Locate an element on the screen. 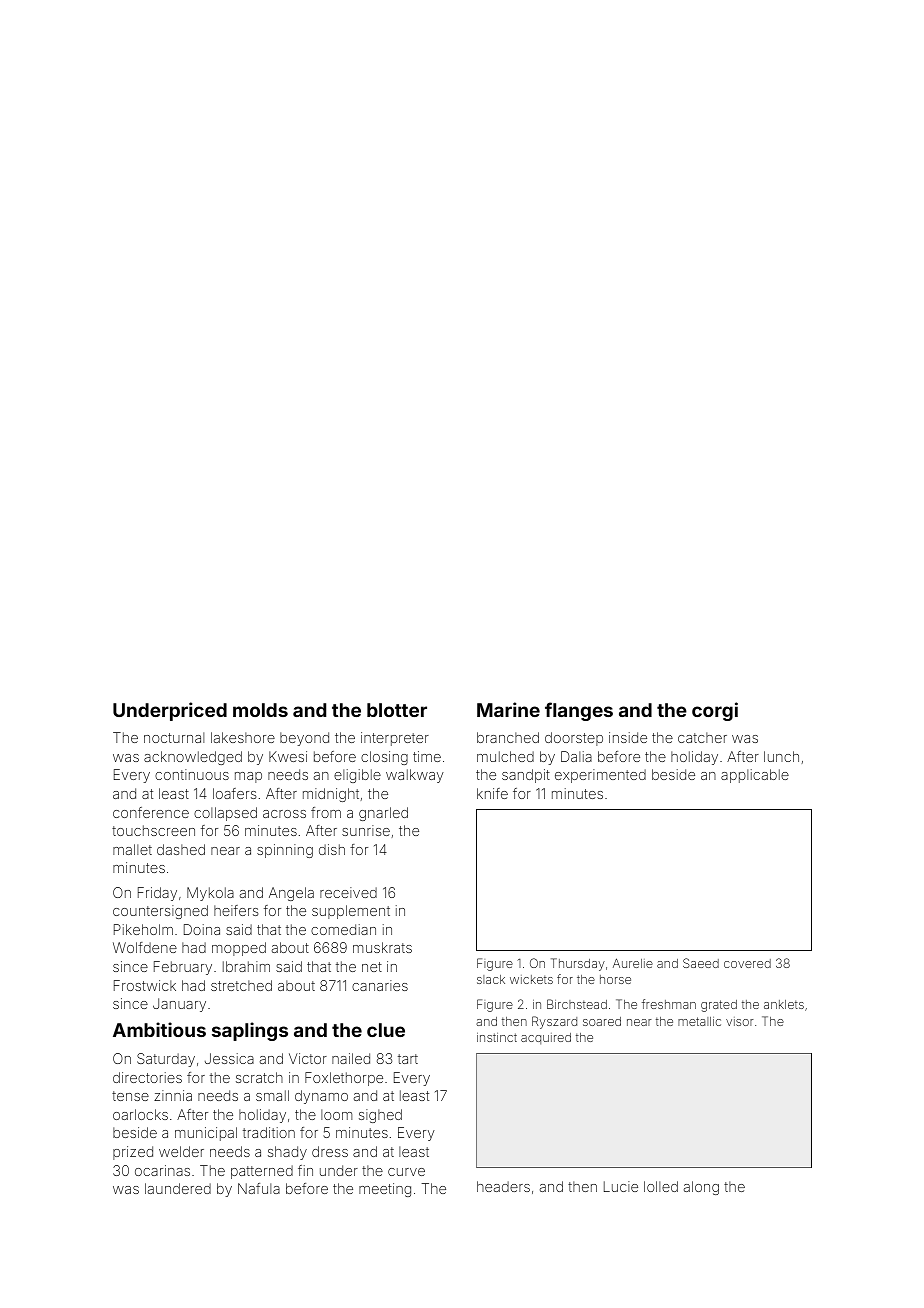  Aurelie is located at coordinates (633, 963).
